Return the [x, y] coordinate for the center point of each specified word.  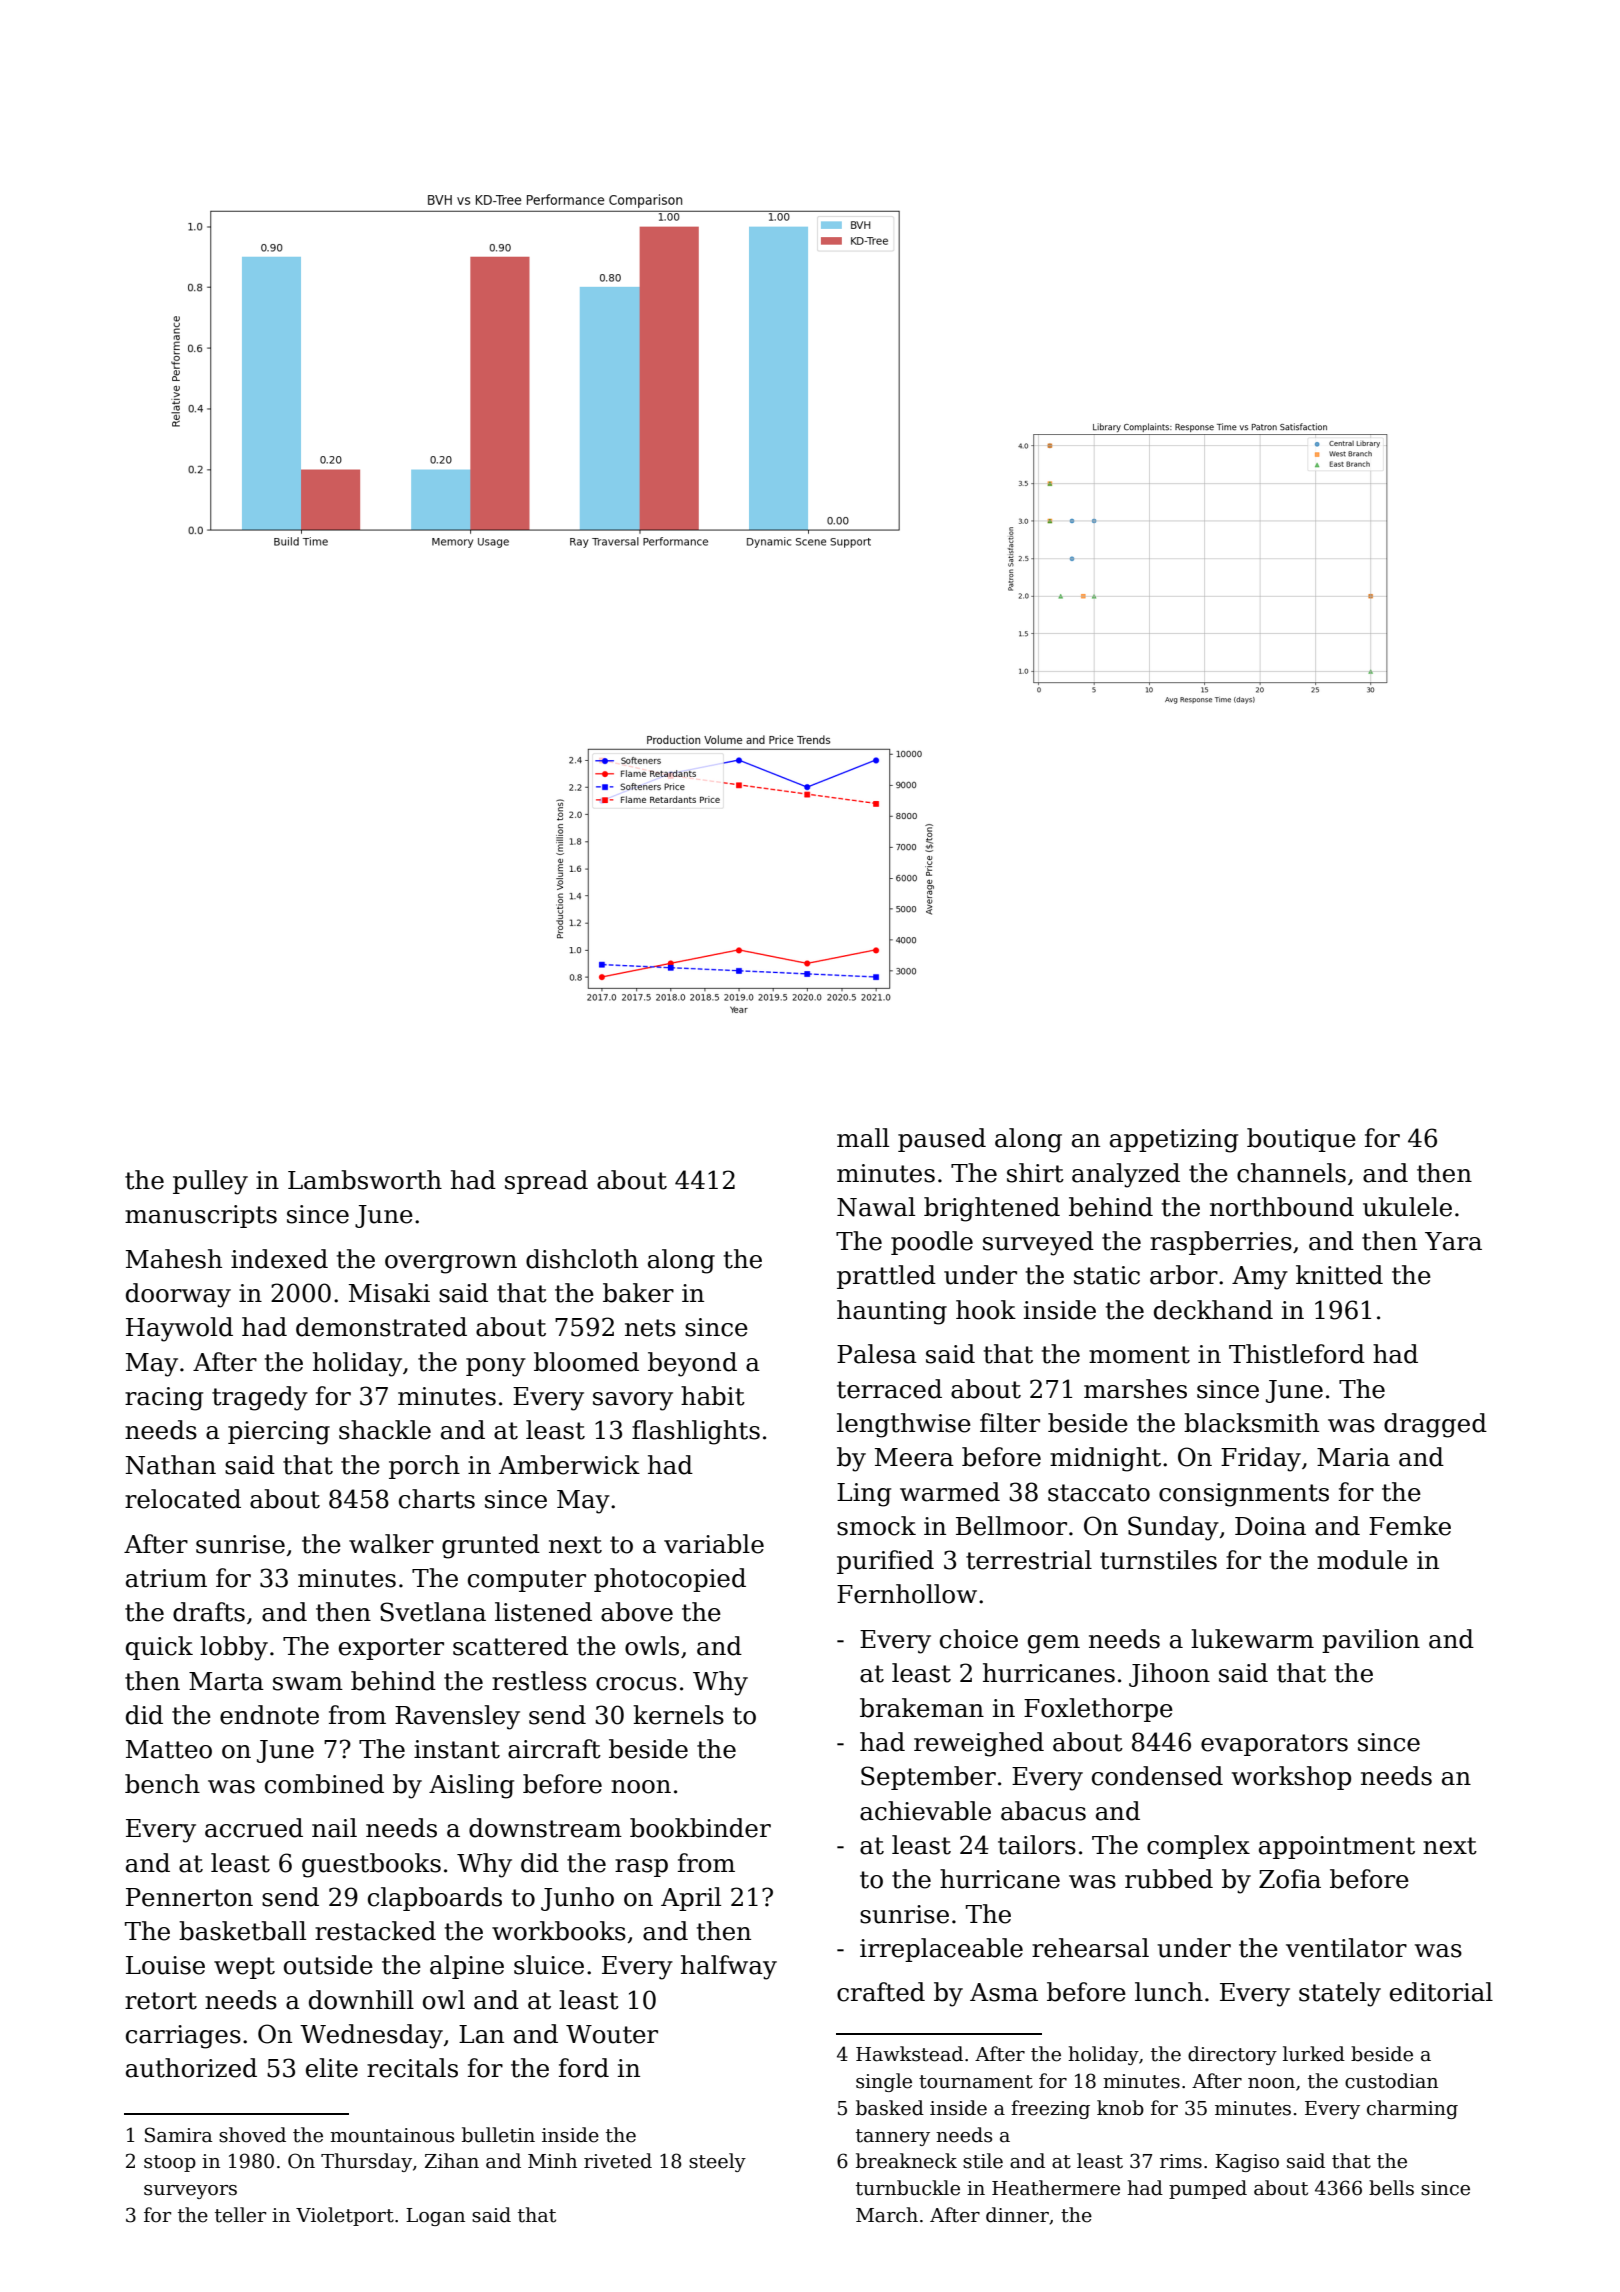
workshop [1291, 1778]
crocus [636, 1684]
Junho [577, 1899]
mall [863, 1138]
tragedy [260, 1398]
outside [328, 1965]
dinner [1017, 2215]
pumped [1208, 2189]
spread [546, 1182]
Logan [435, 2217]
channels [1291, 1173]
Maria [1353, 1457]
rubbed [1169, 1879]
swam [308, 1684]
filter [1010, 1423]
